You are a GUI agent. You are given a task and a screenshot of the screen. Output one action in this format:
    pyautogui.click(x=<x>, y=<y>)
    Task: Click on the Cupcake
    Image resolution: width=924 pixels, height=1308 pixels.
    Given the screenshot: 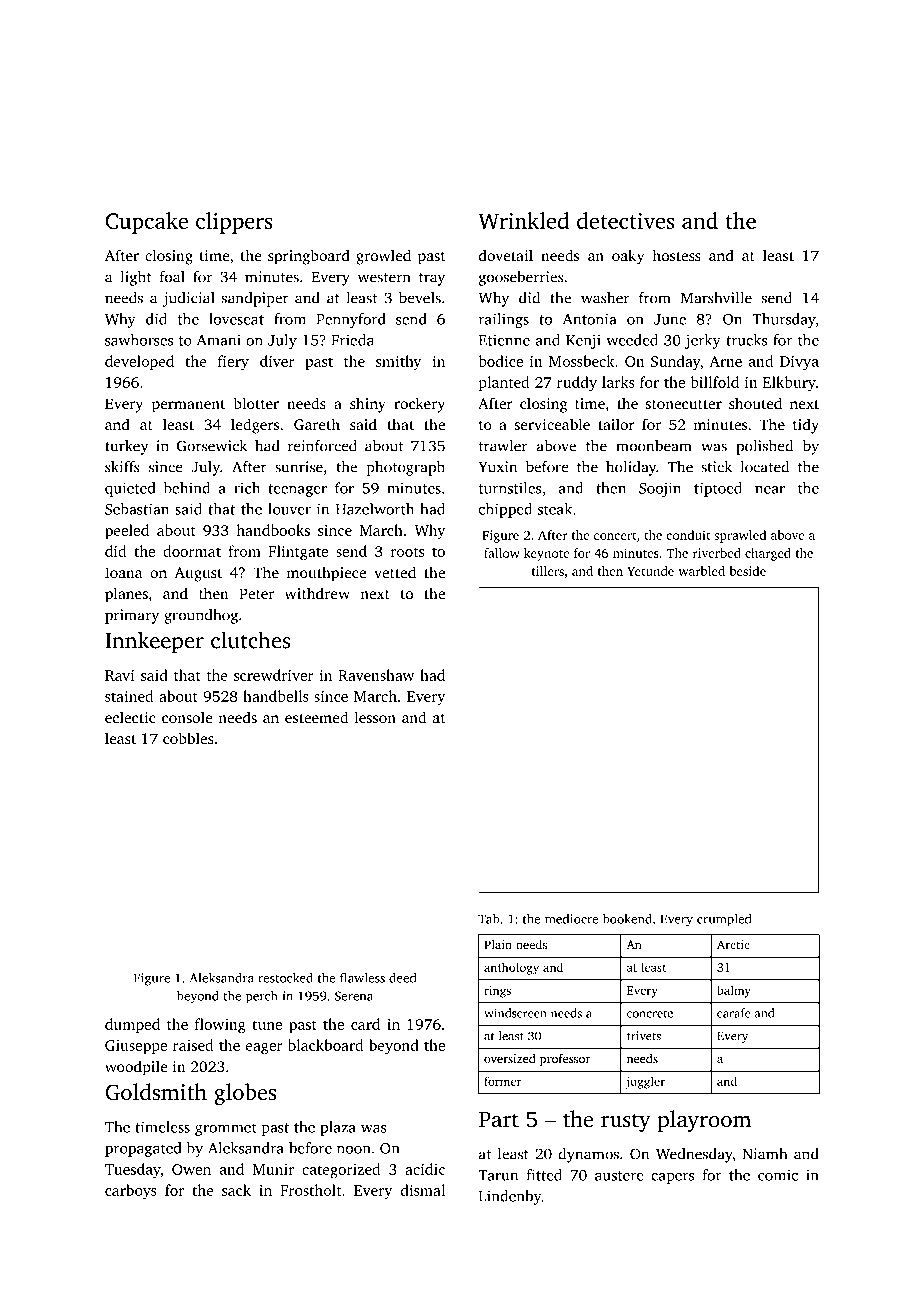 What is the action you would take?
    pyautogui.click(x=146, y=223)
